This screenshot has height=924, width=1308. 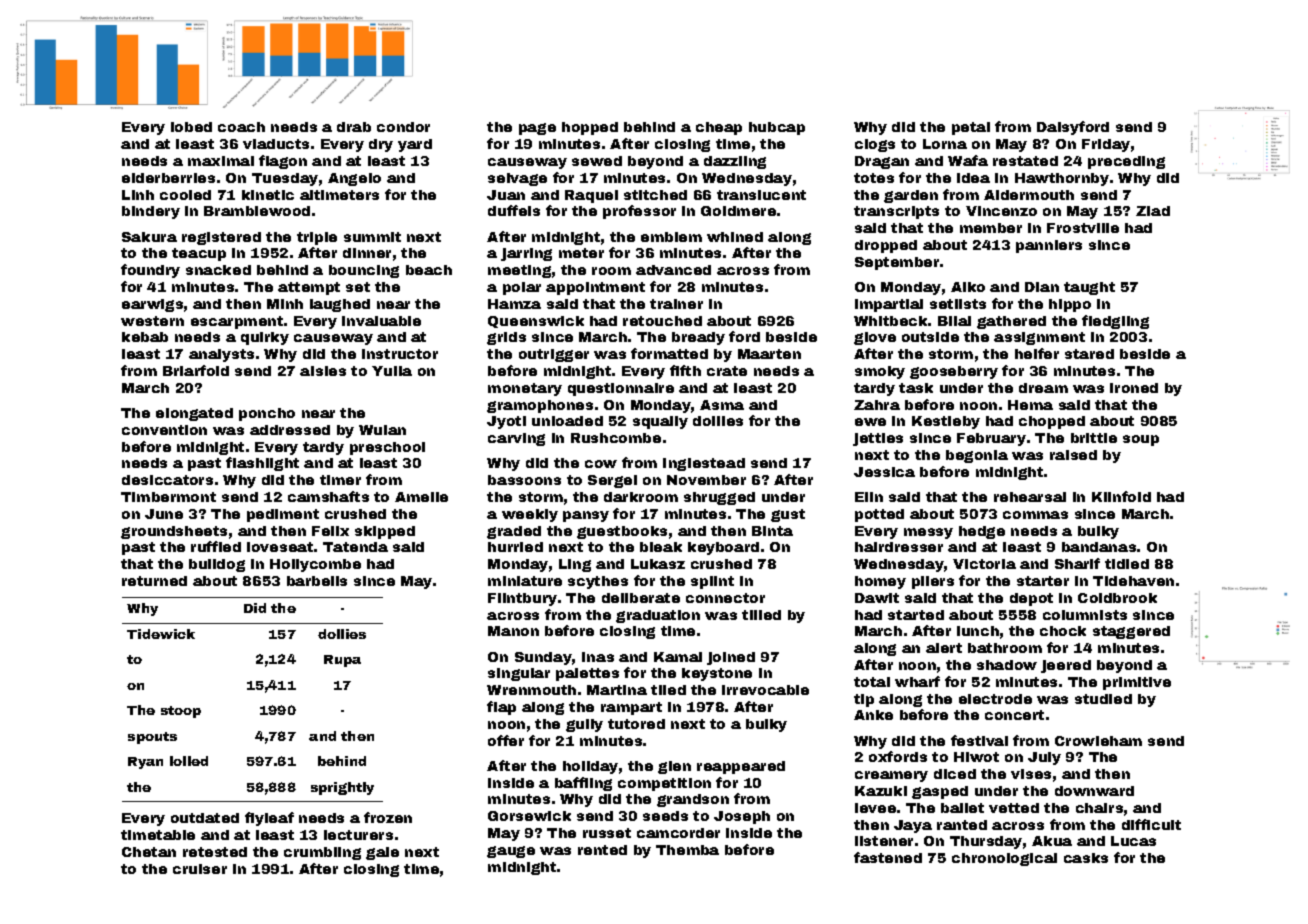 What do you see at coordinates (290, 430) in the screenshot?
I see `addressed` at bounding box center [290, 430].
